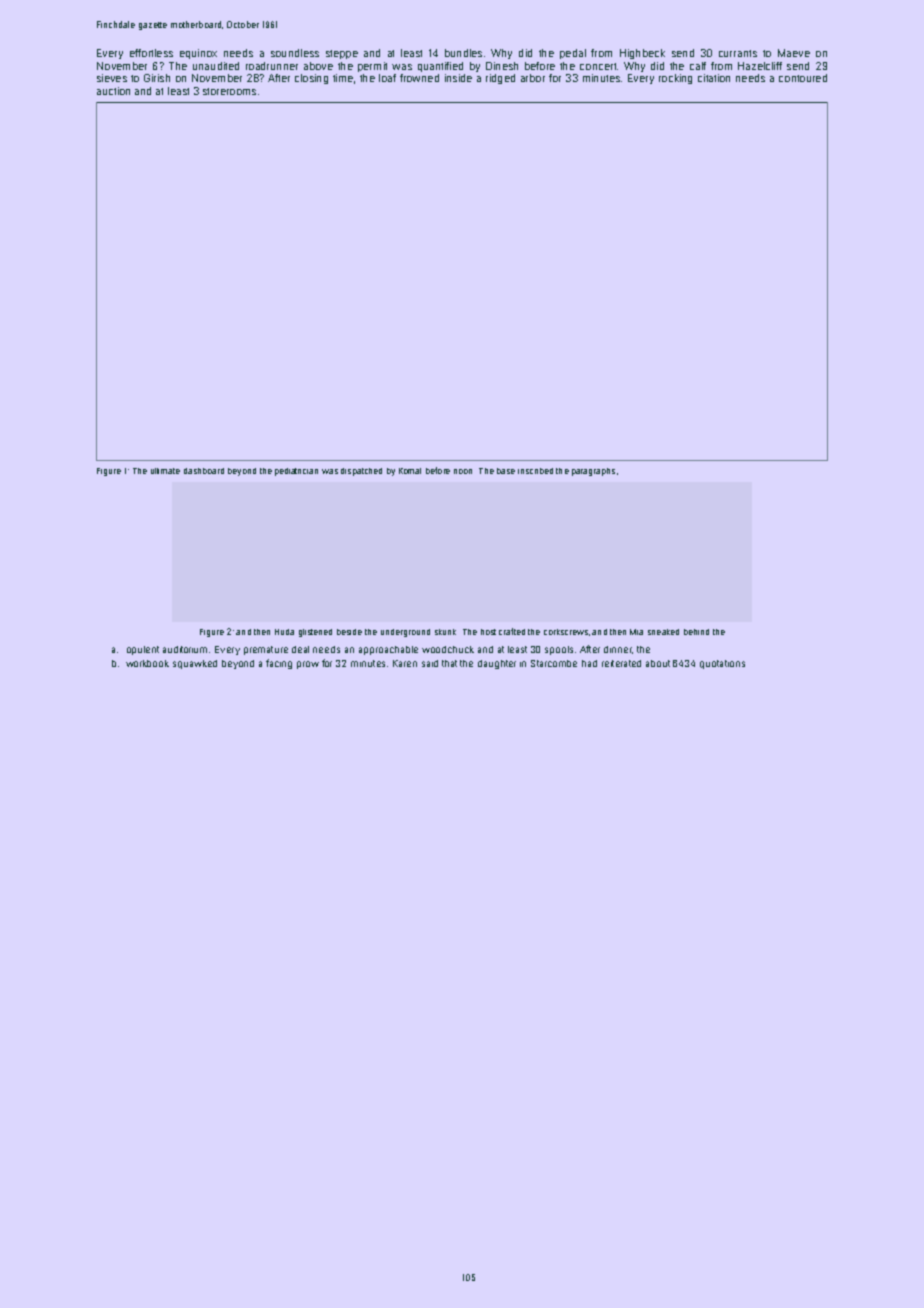  What do you see at coordinates (794, 53) in the document?
I see `Maeve` at bounding box center [794, 53].
